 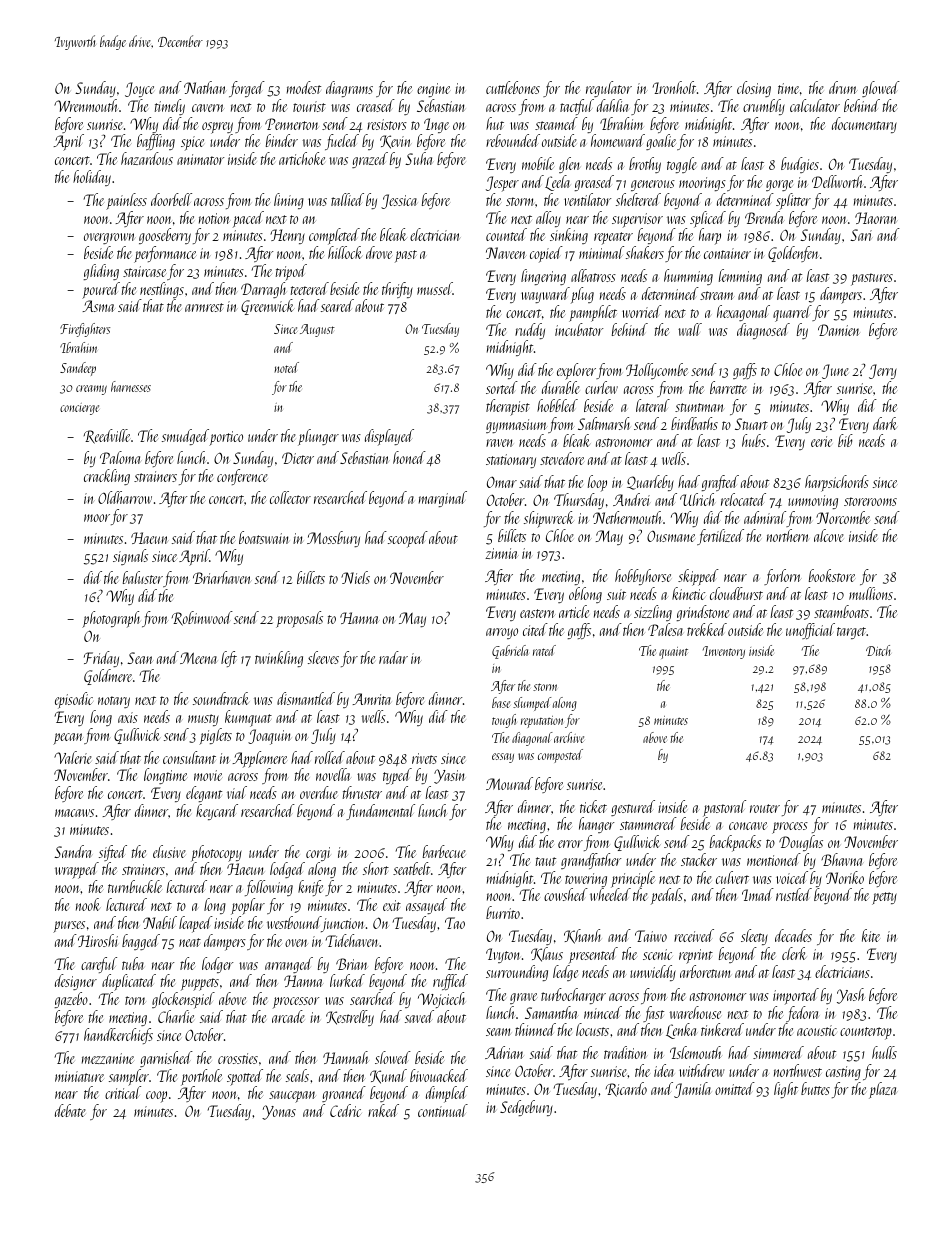 I want to click on fundamental, so click(x=380, y=812).
